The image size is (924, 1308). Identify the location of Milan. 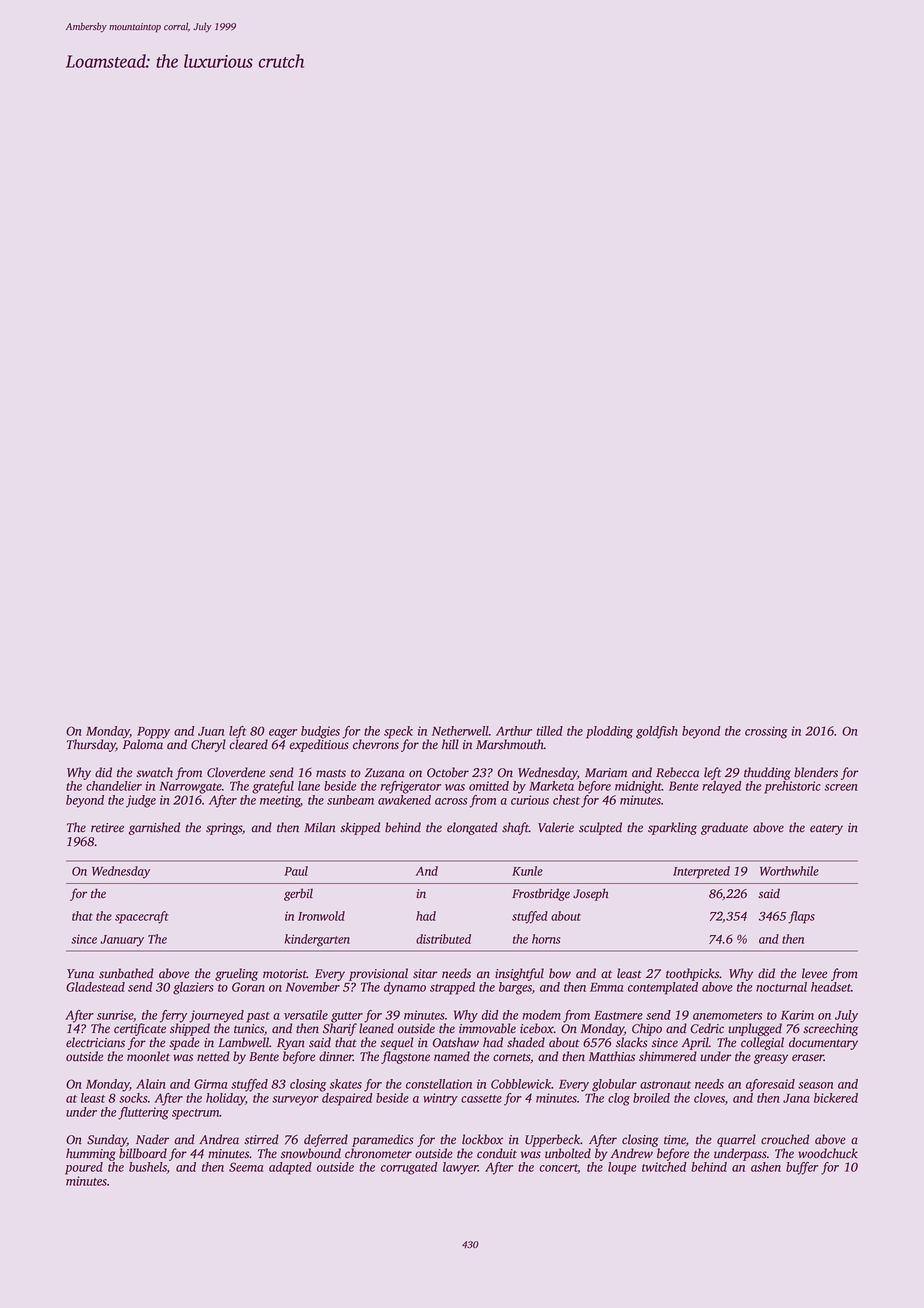
(319, 827).
